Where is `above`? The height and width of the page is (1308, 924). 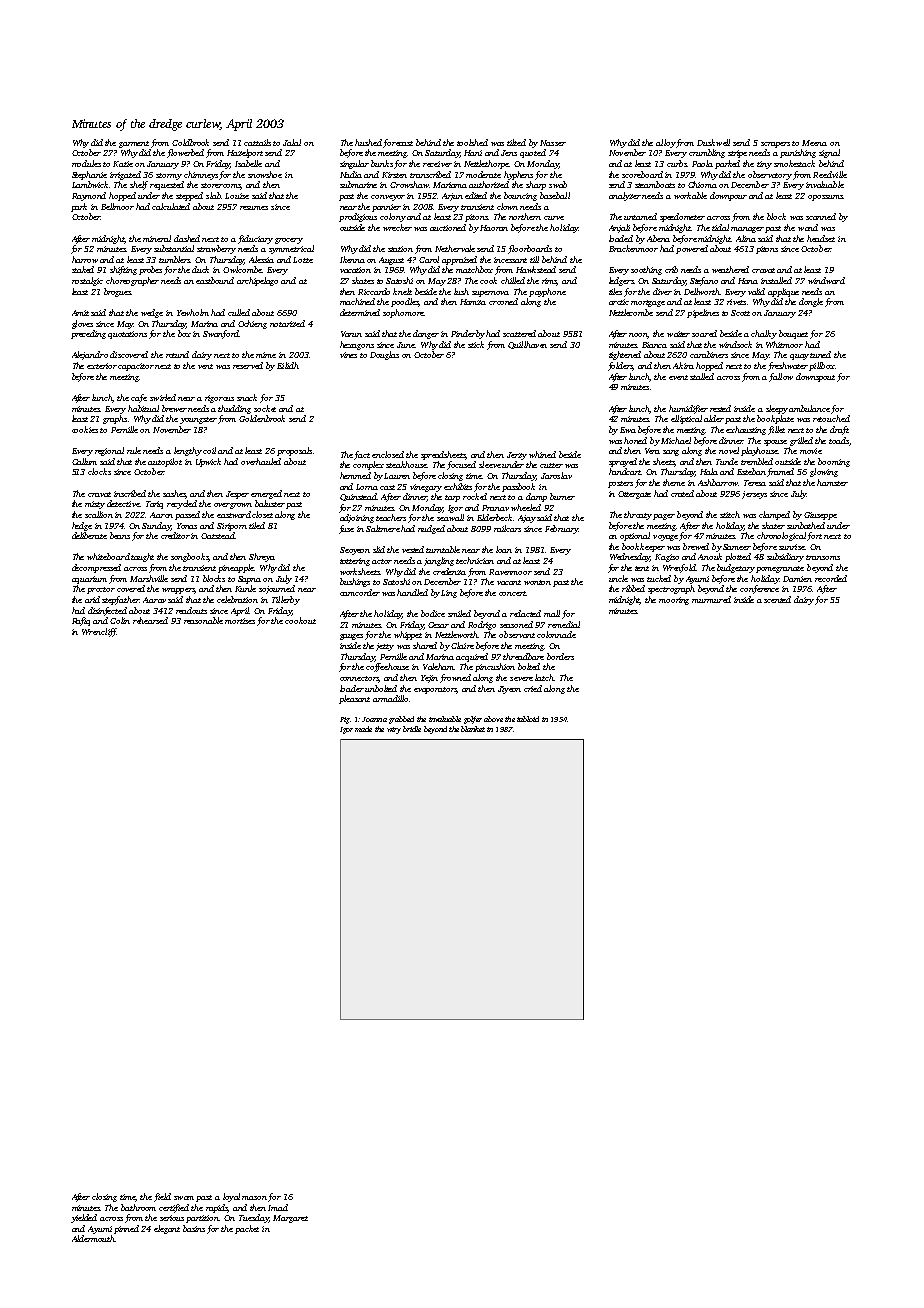
above is located at coordinates (493, 719).
